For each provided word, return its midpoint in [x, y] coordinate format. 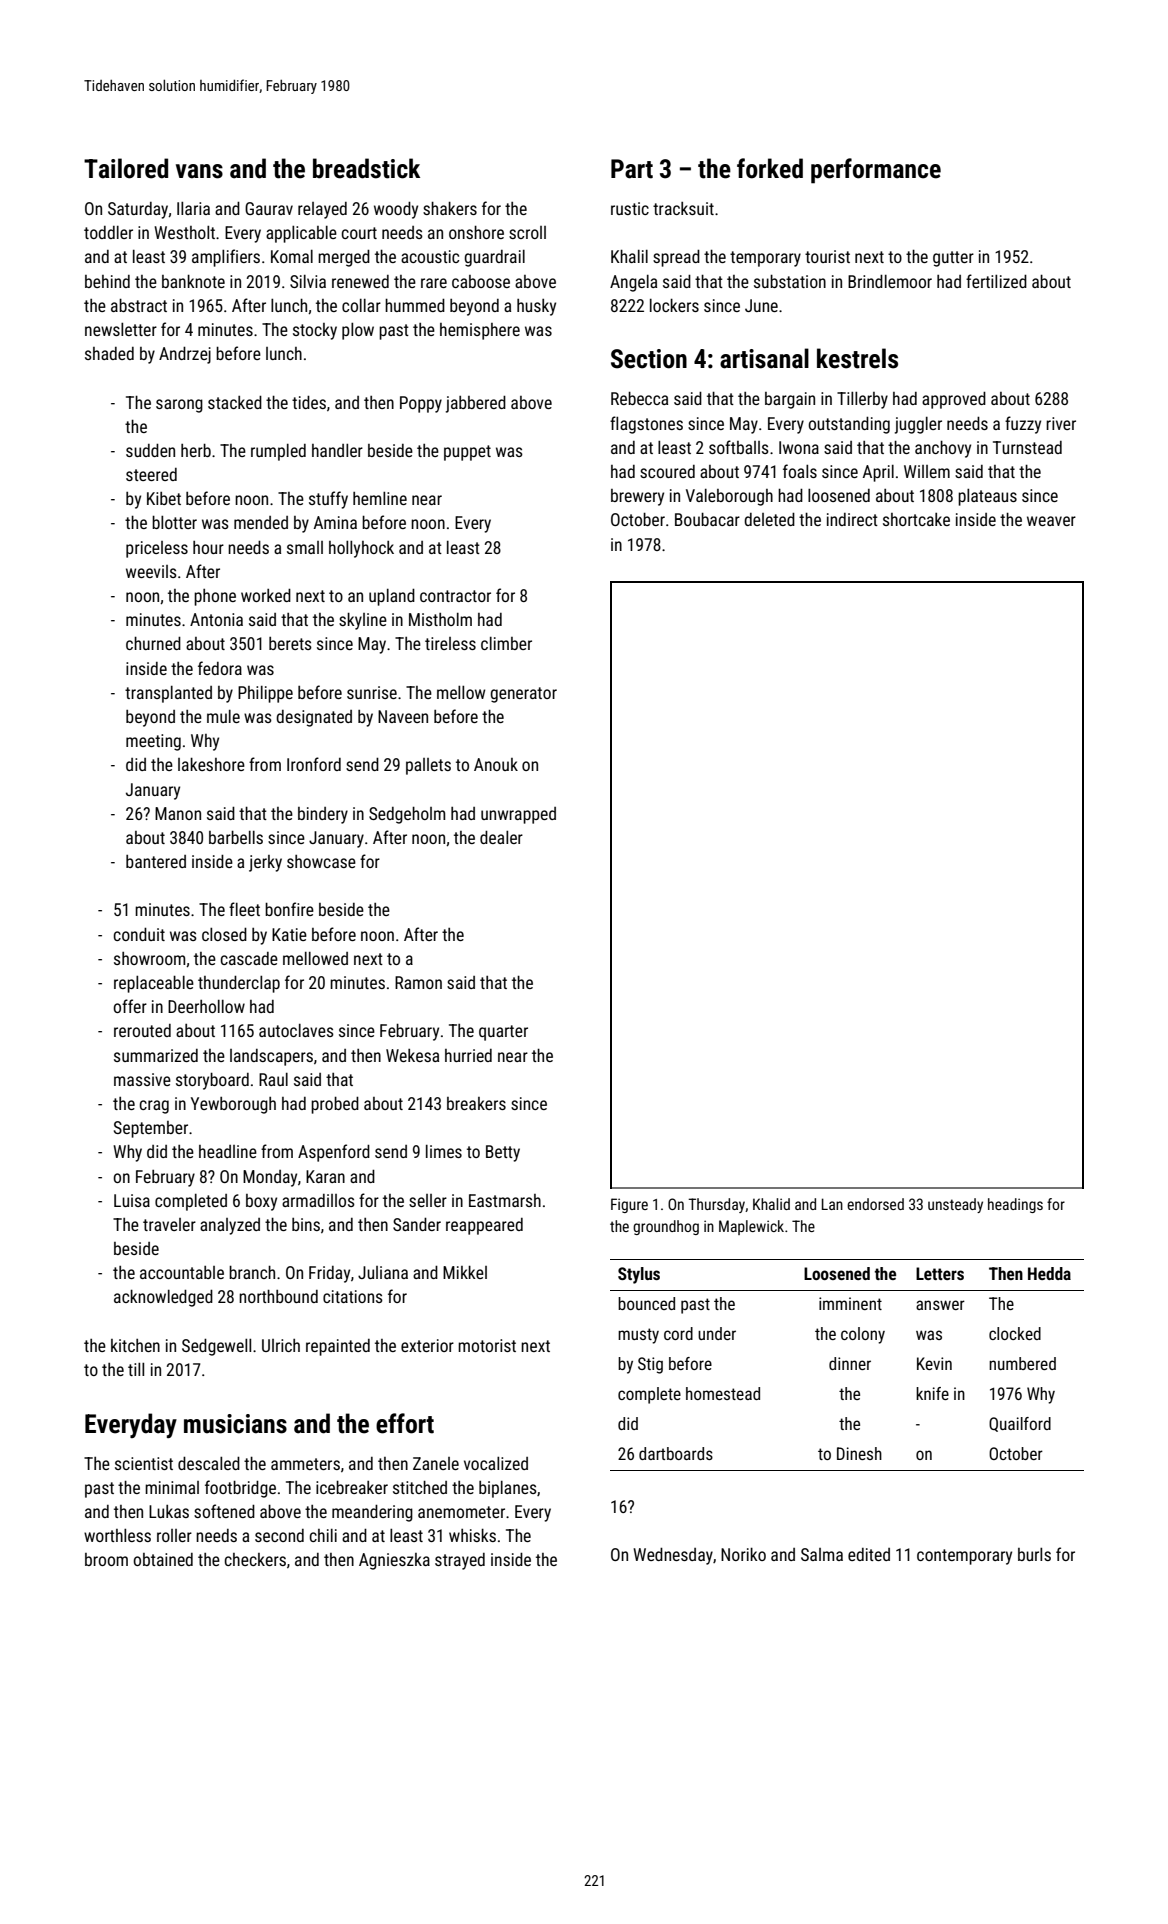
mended [261, 522]
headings [1015, 1205]
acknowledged [163, 1298]
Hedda [1049, 1273]
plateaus [987, 497]
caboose [481, 281]
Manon [178, 813]
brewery [637, 497]
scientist [144, 1463]
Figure [629, 1205]
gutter [953, 259]
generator [524, 695]
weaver [1051, 521]
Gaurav [269, 208]
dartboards [676, 1453]
